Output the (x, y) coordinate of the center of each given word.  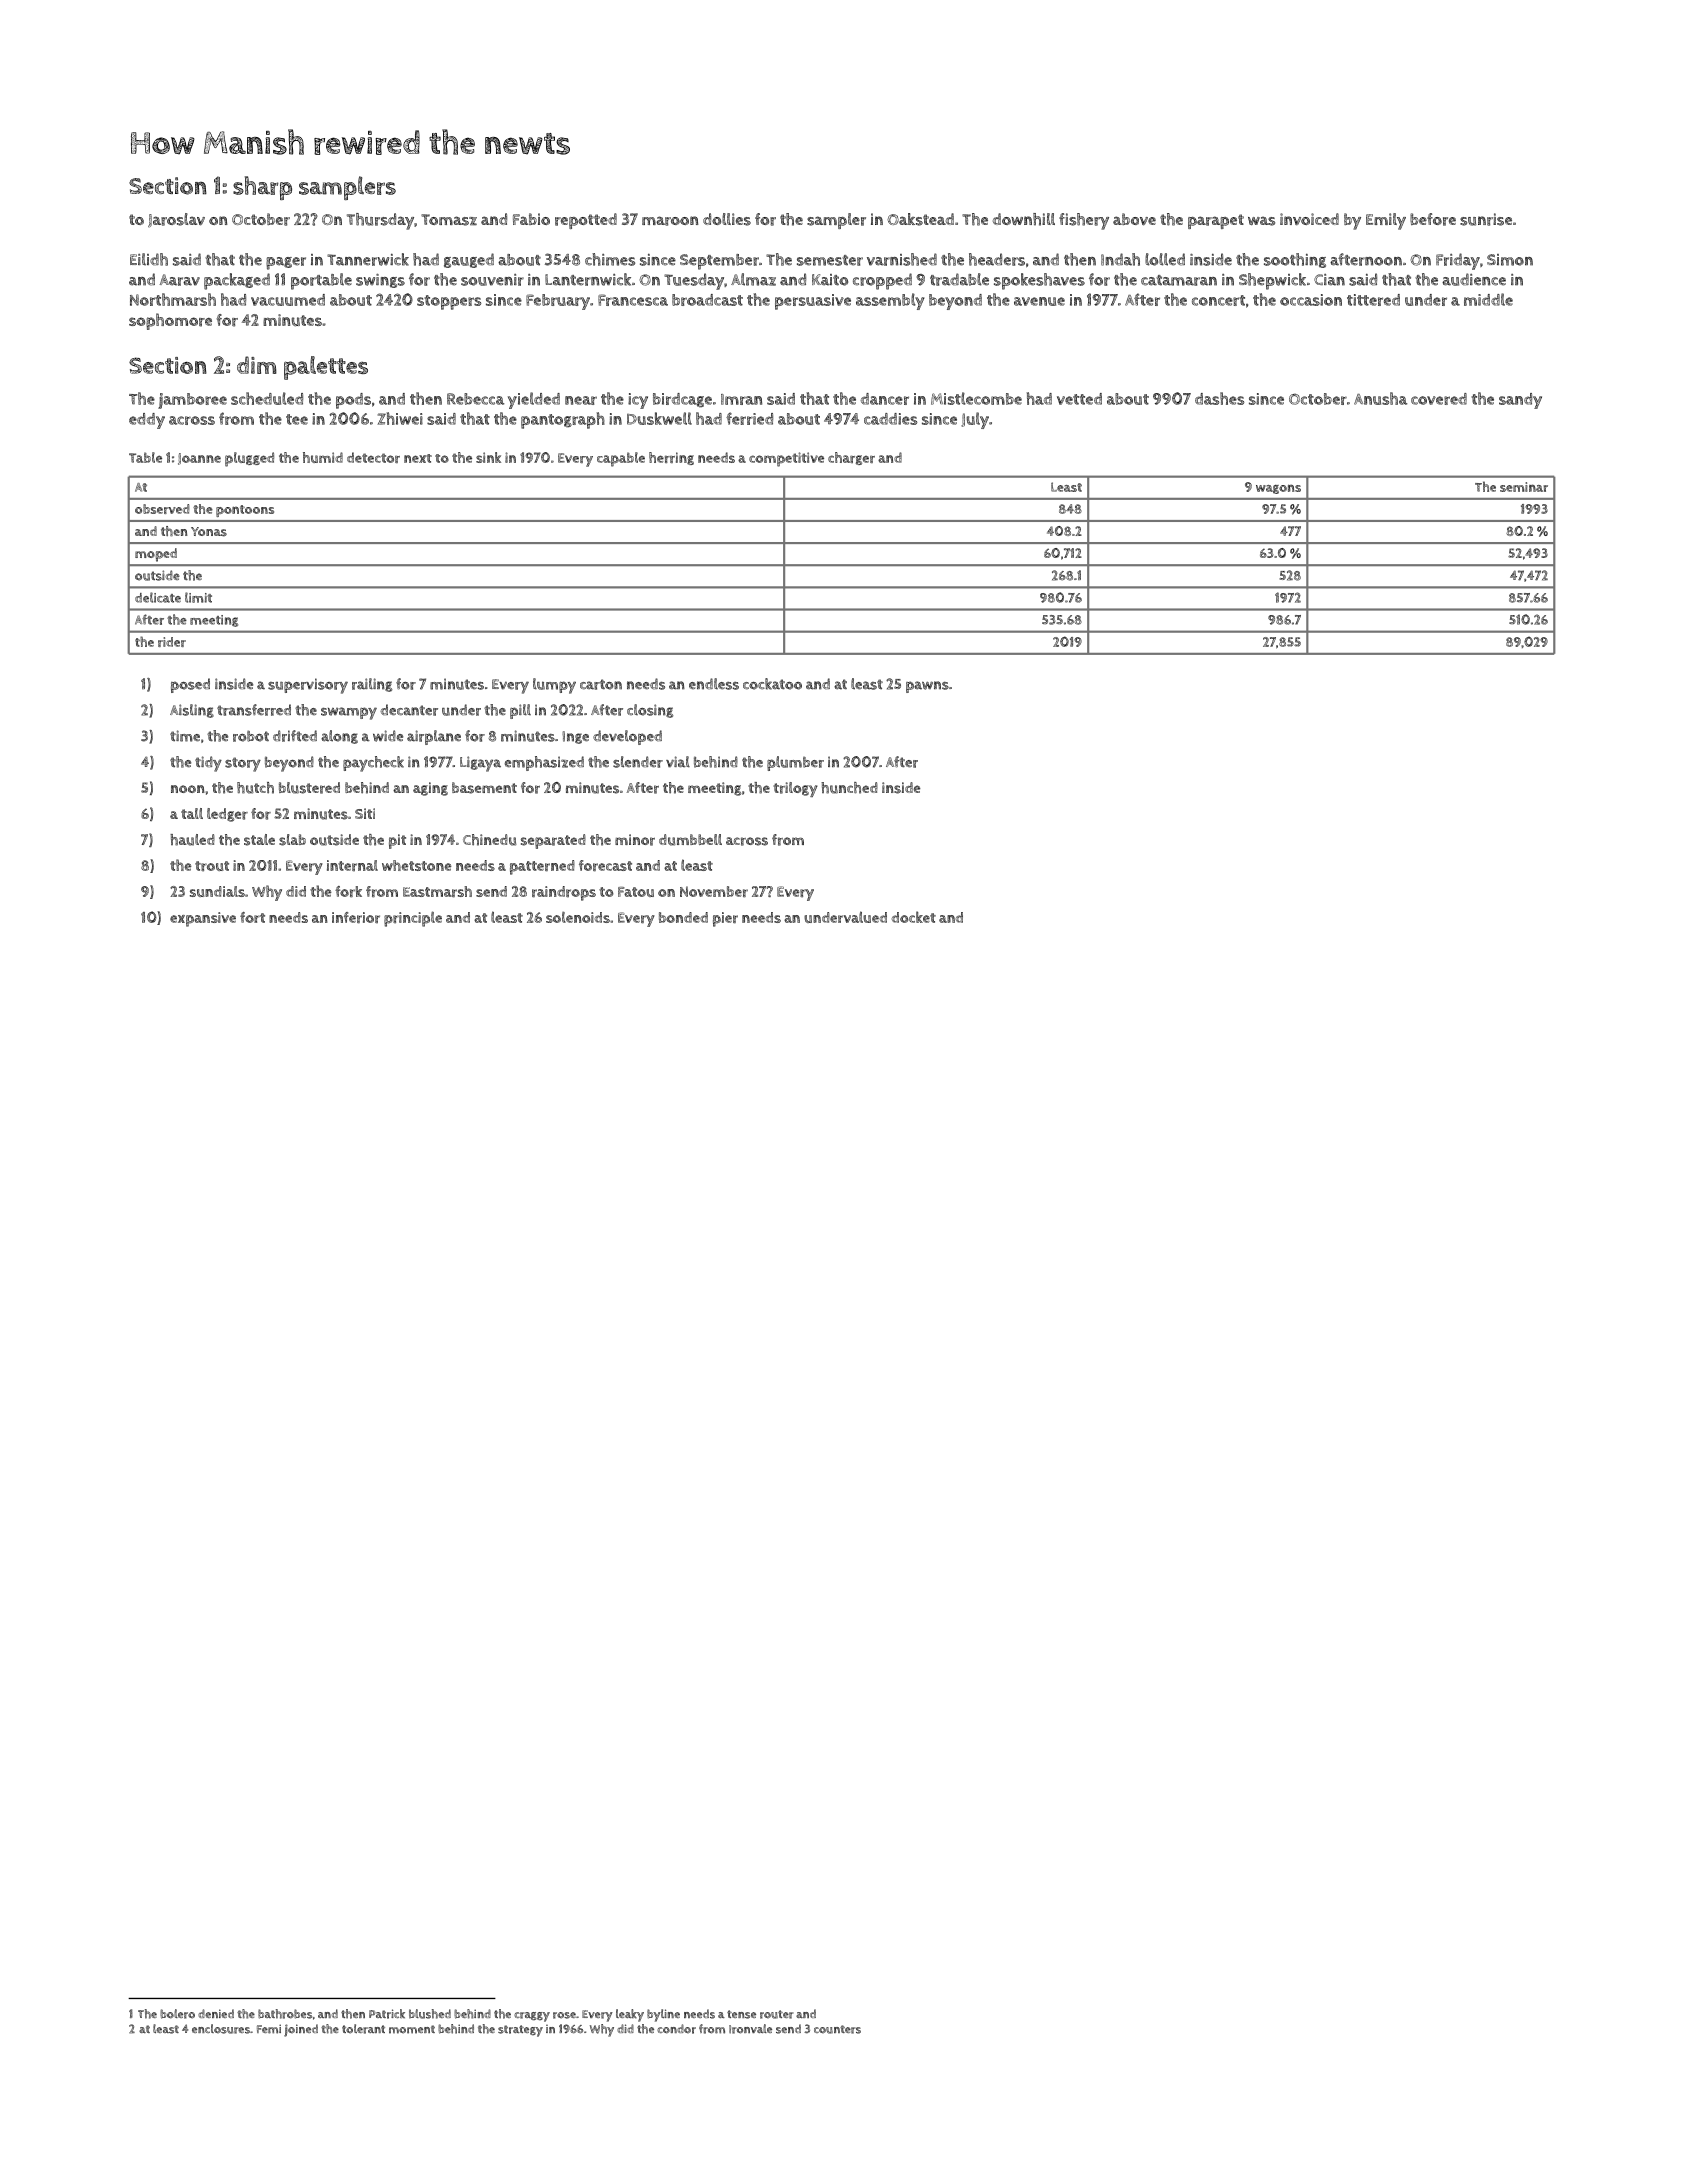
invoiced (1309, 219)
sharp (262, 188)
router (777, 2014)
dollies (727, 219)
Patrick (387, 2014)
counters (837, 2029)
